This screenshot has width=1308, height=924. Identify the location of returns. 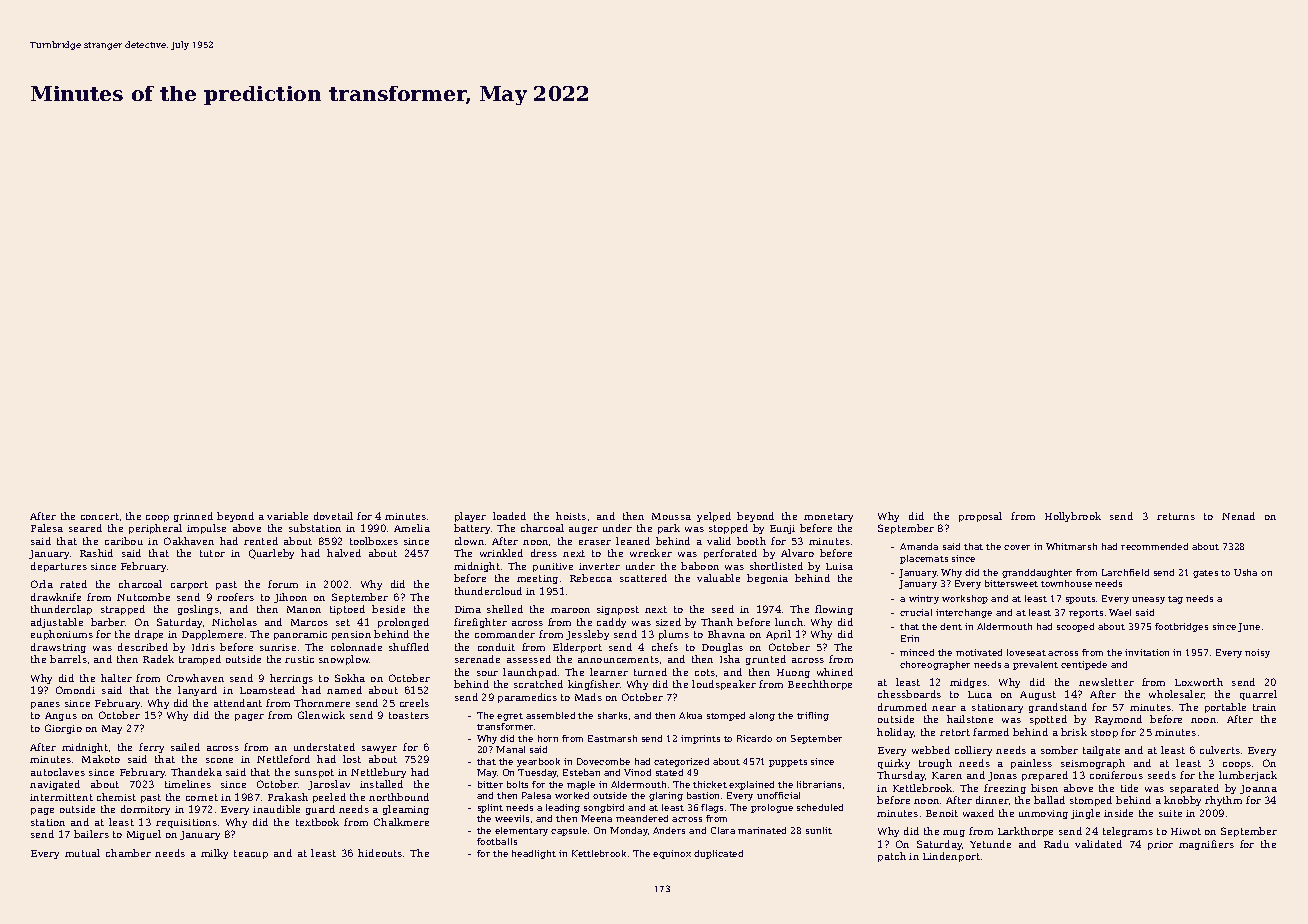
(1176, 516).
